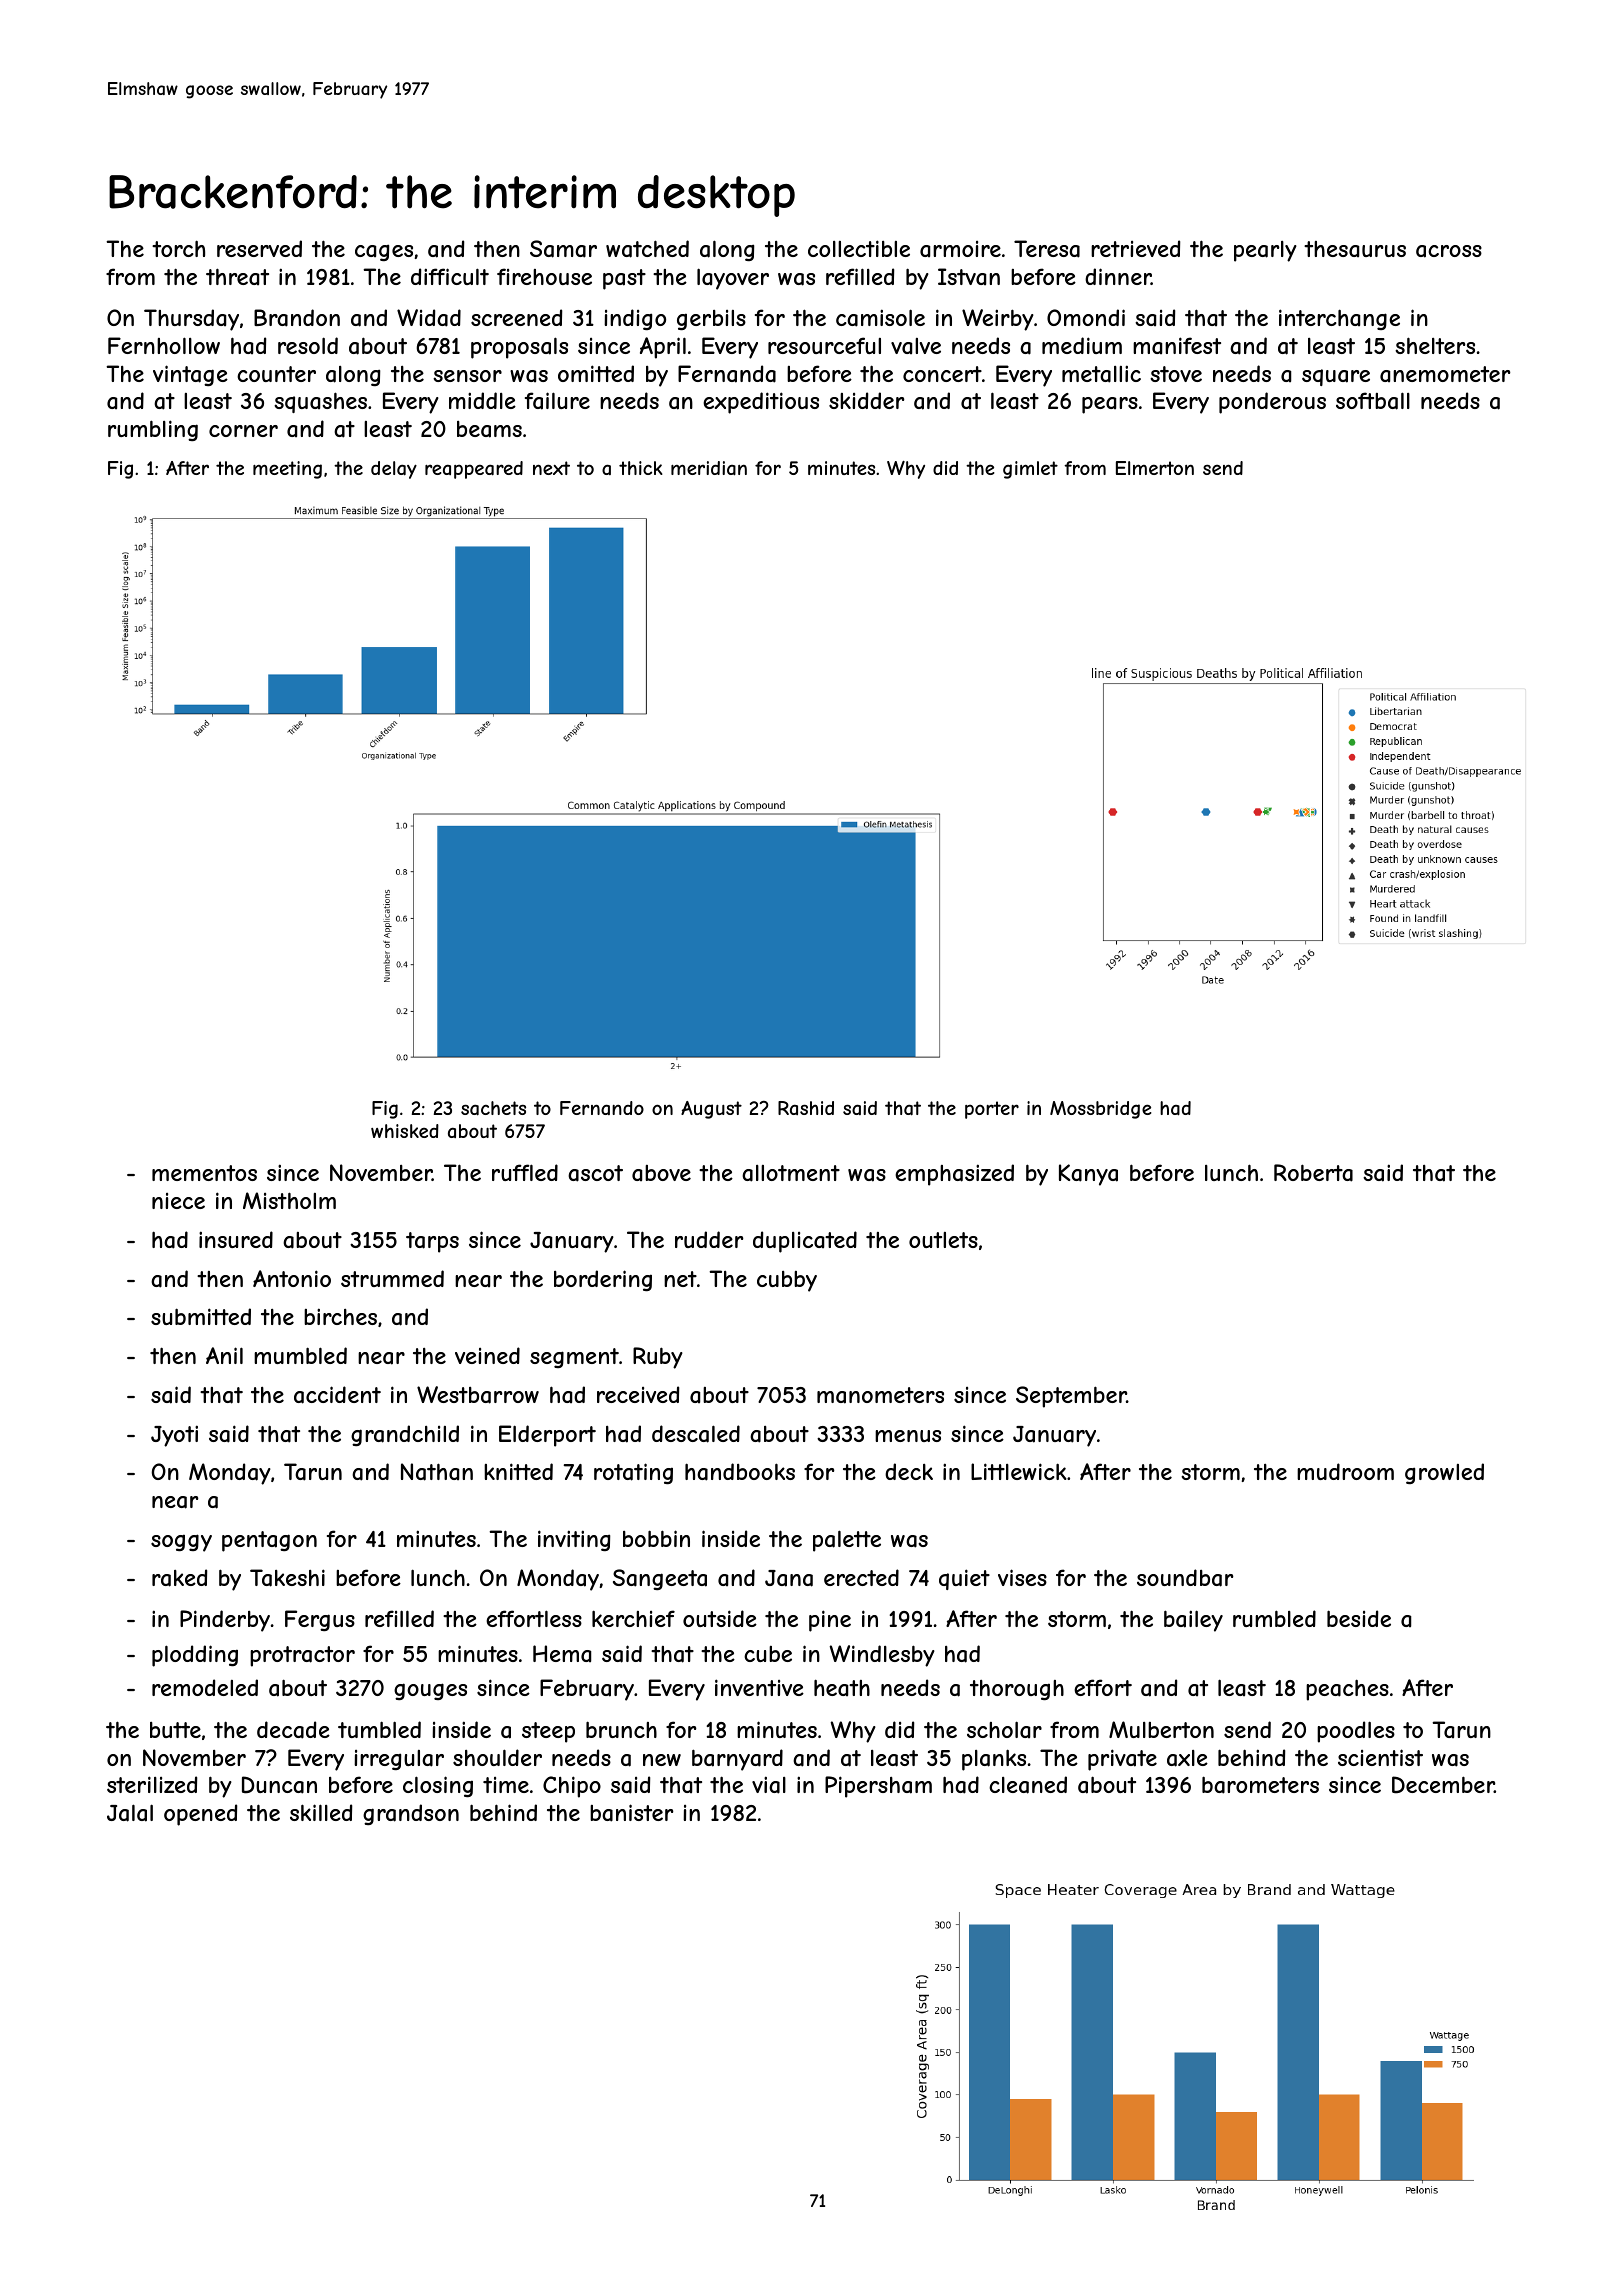  I want to click on ponderous, so click(1272, 403).
